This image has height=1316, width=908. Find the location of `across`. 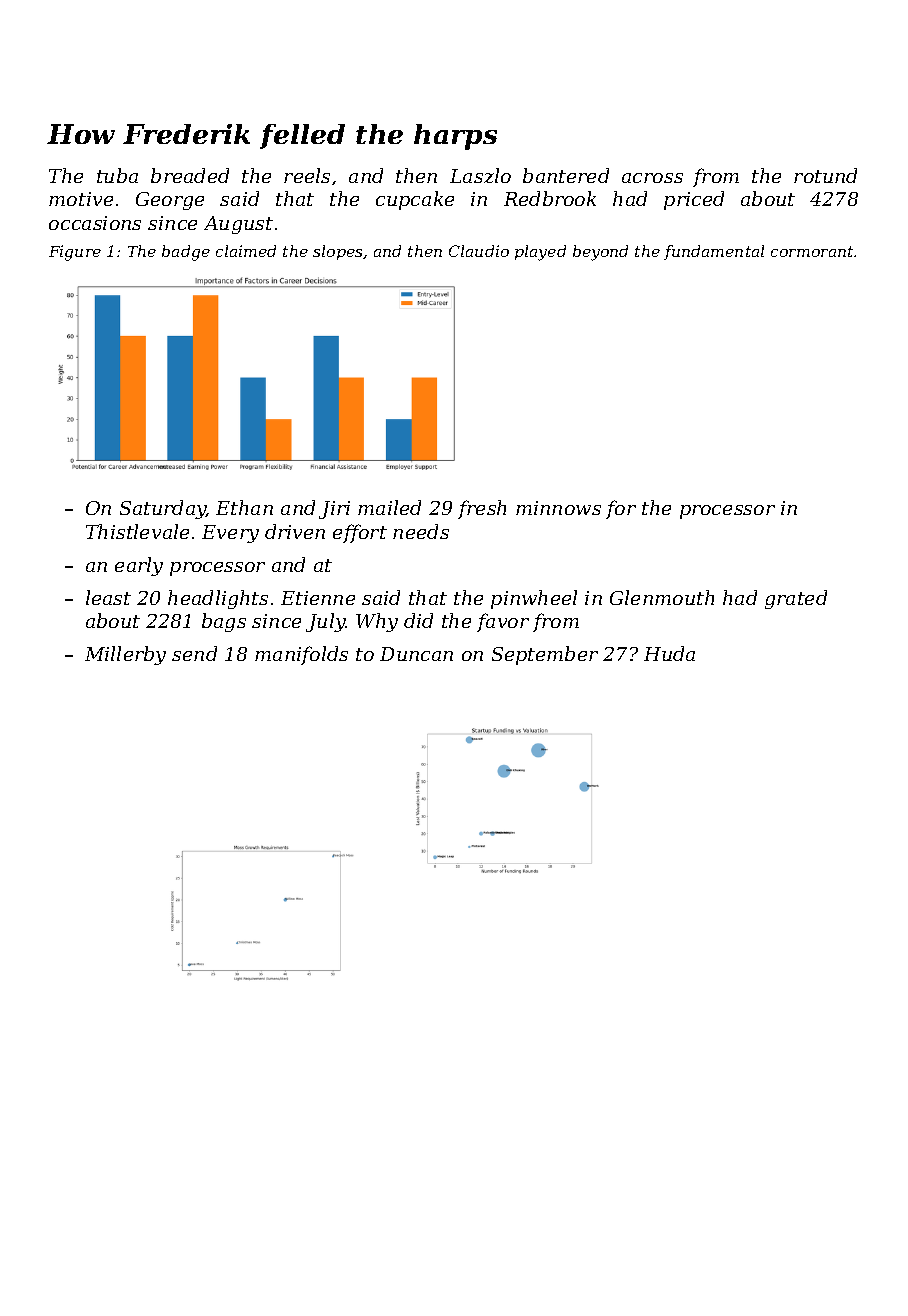

across is located at coordinates (652, 178).
